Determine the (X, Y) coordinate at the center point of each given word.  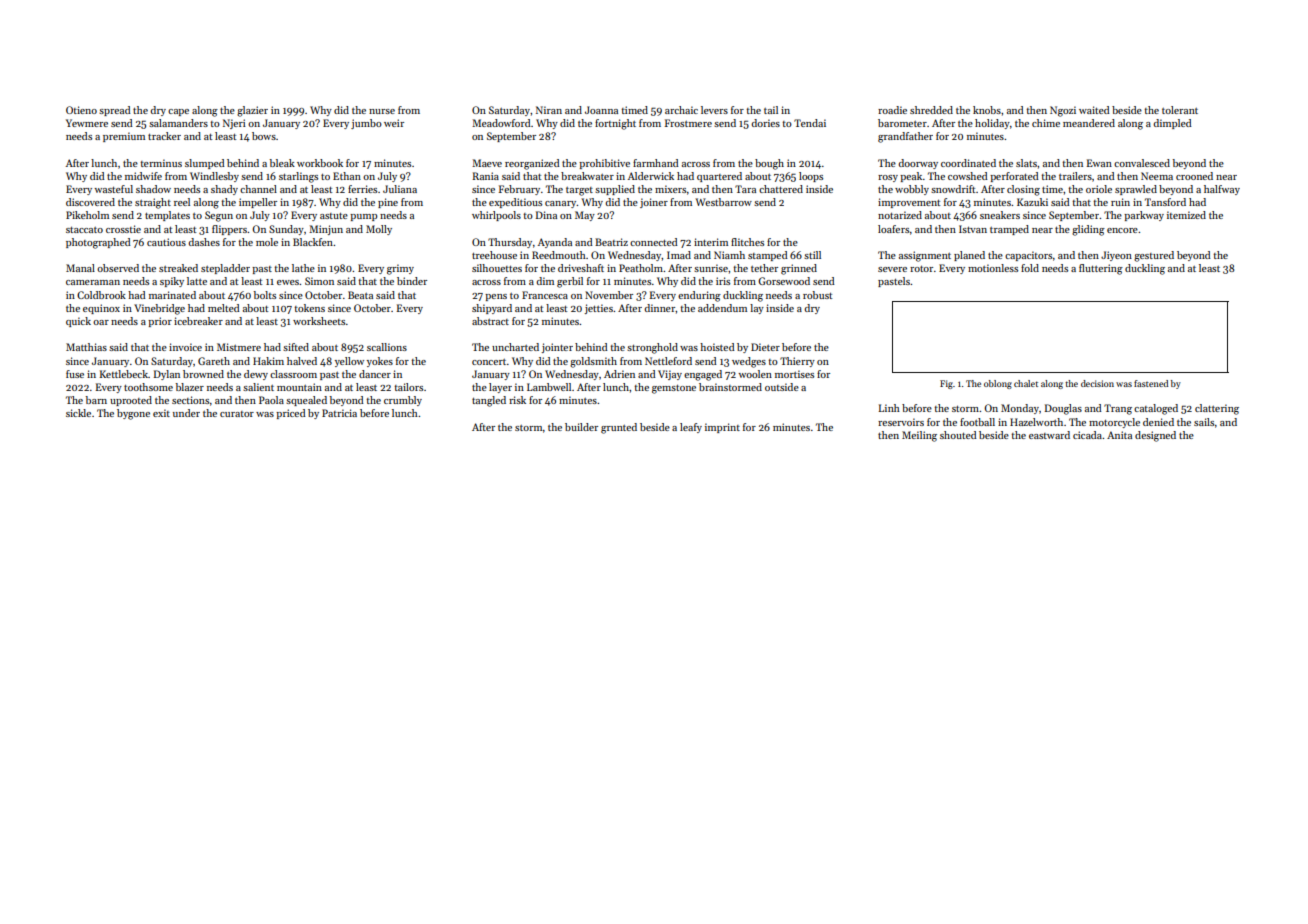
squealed (306, 401)
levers (714, 110)
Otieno (81, 110)
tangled (489, 401)
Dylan (167, 375)
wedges (749, 362)
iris (723, 281)
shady (224, 190)
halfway (1222, 190)
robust (817, 295)
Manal (80, 268)
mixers (670, 189)
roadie (892, 110)
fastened (1151, 383)
